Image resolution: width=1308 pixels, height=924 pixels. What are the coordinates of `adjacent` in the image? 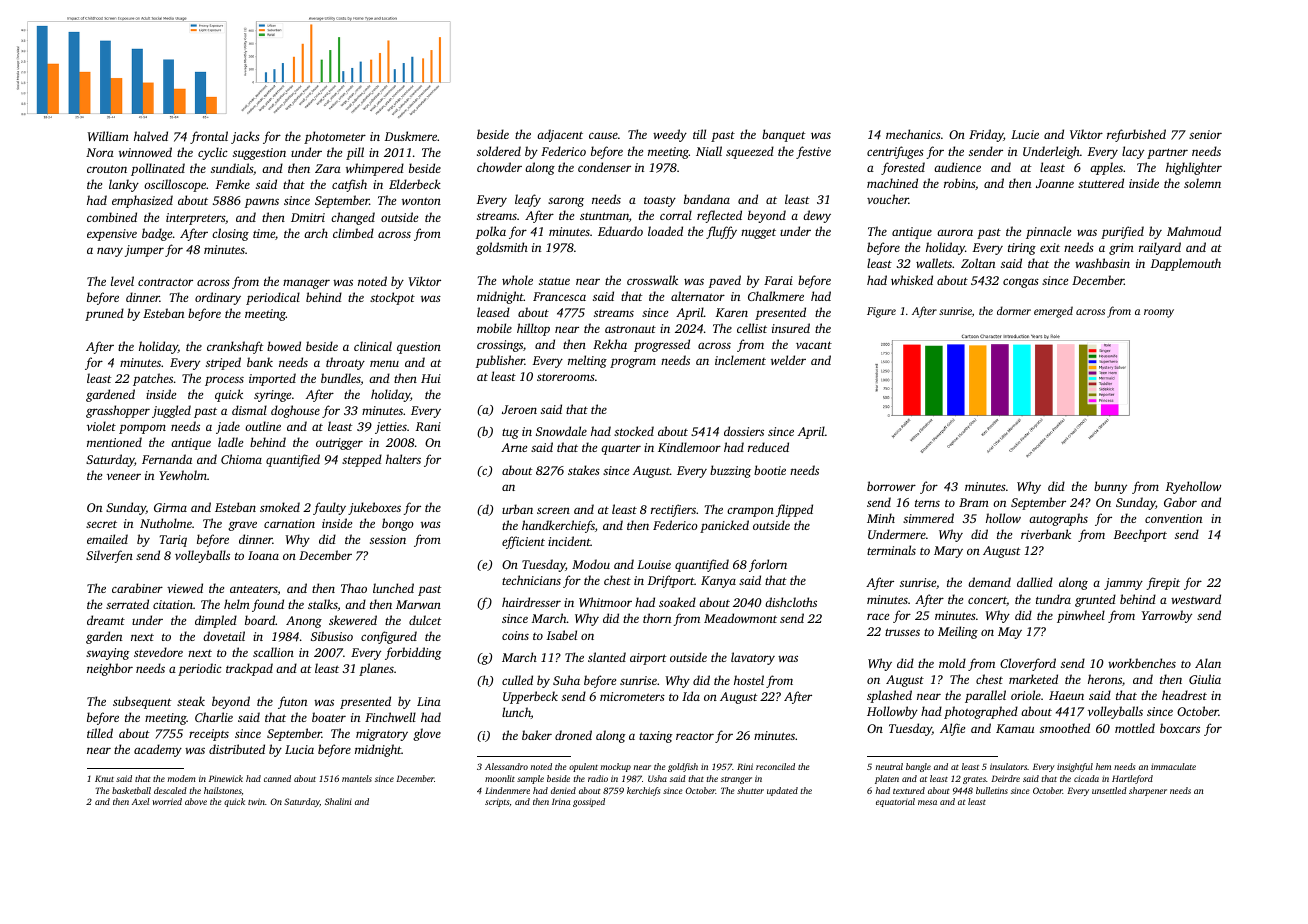 It's located at (560, 135).
